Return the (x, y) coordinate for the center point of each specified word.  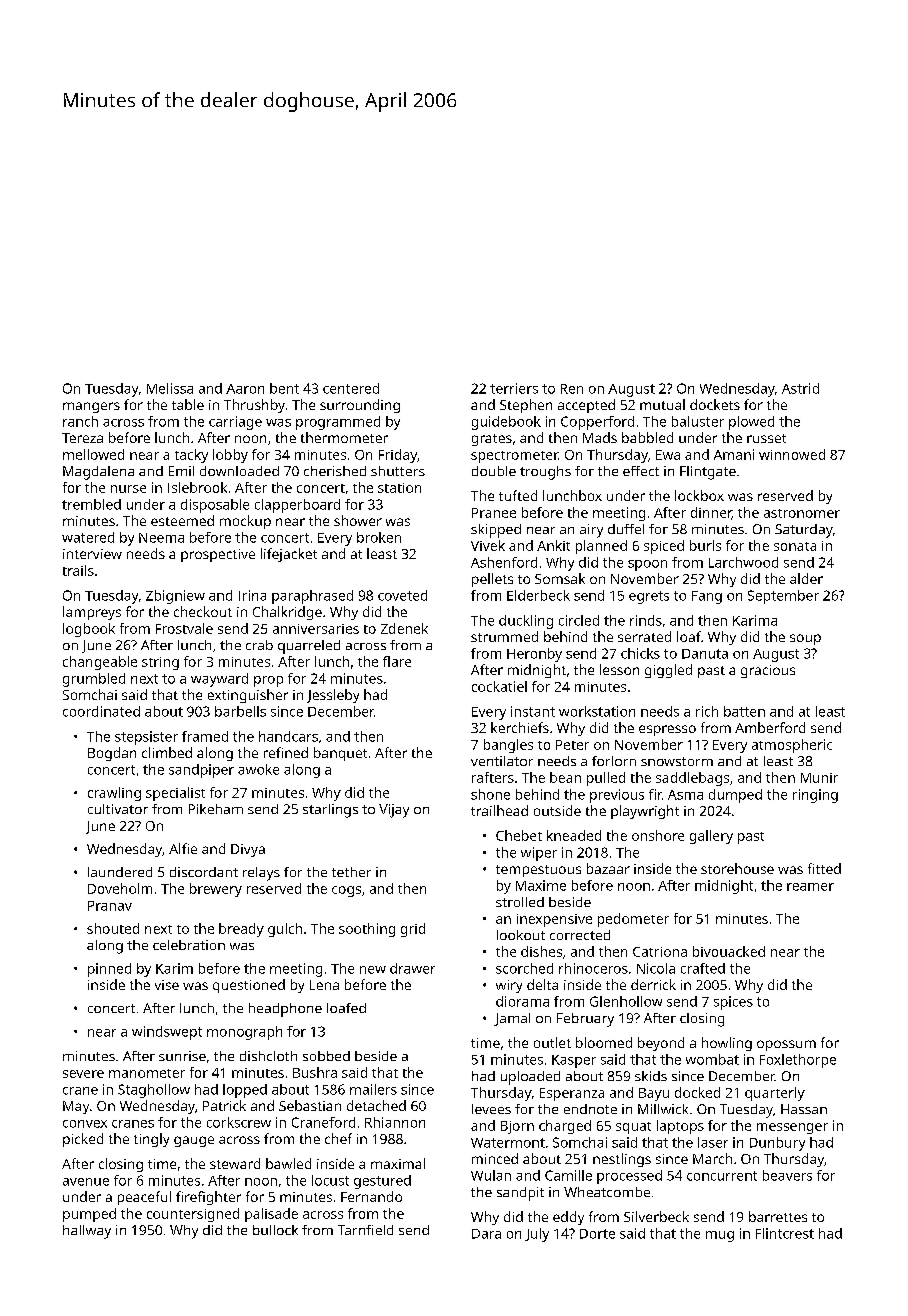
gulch (285, 930)
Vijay (394, 811)
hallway (87, 1232)
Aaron (245, 389)
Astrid (800, 388)
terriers (514, 388)
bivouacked (729, 951)
